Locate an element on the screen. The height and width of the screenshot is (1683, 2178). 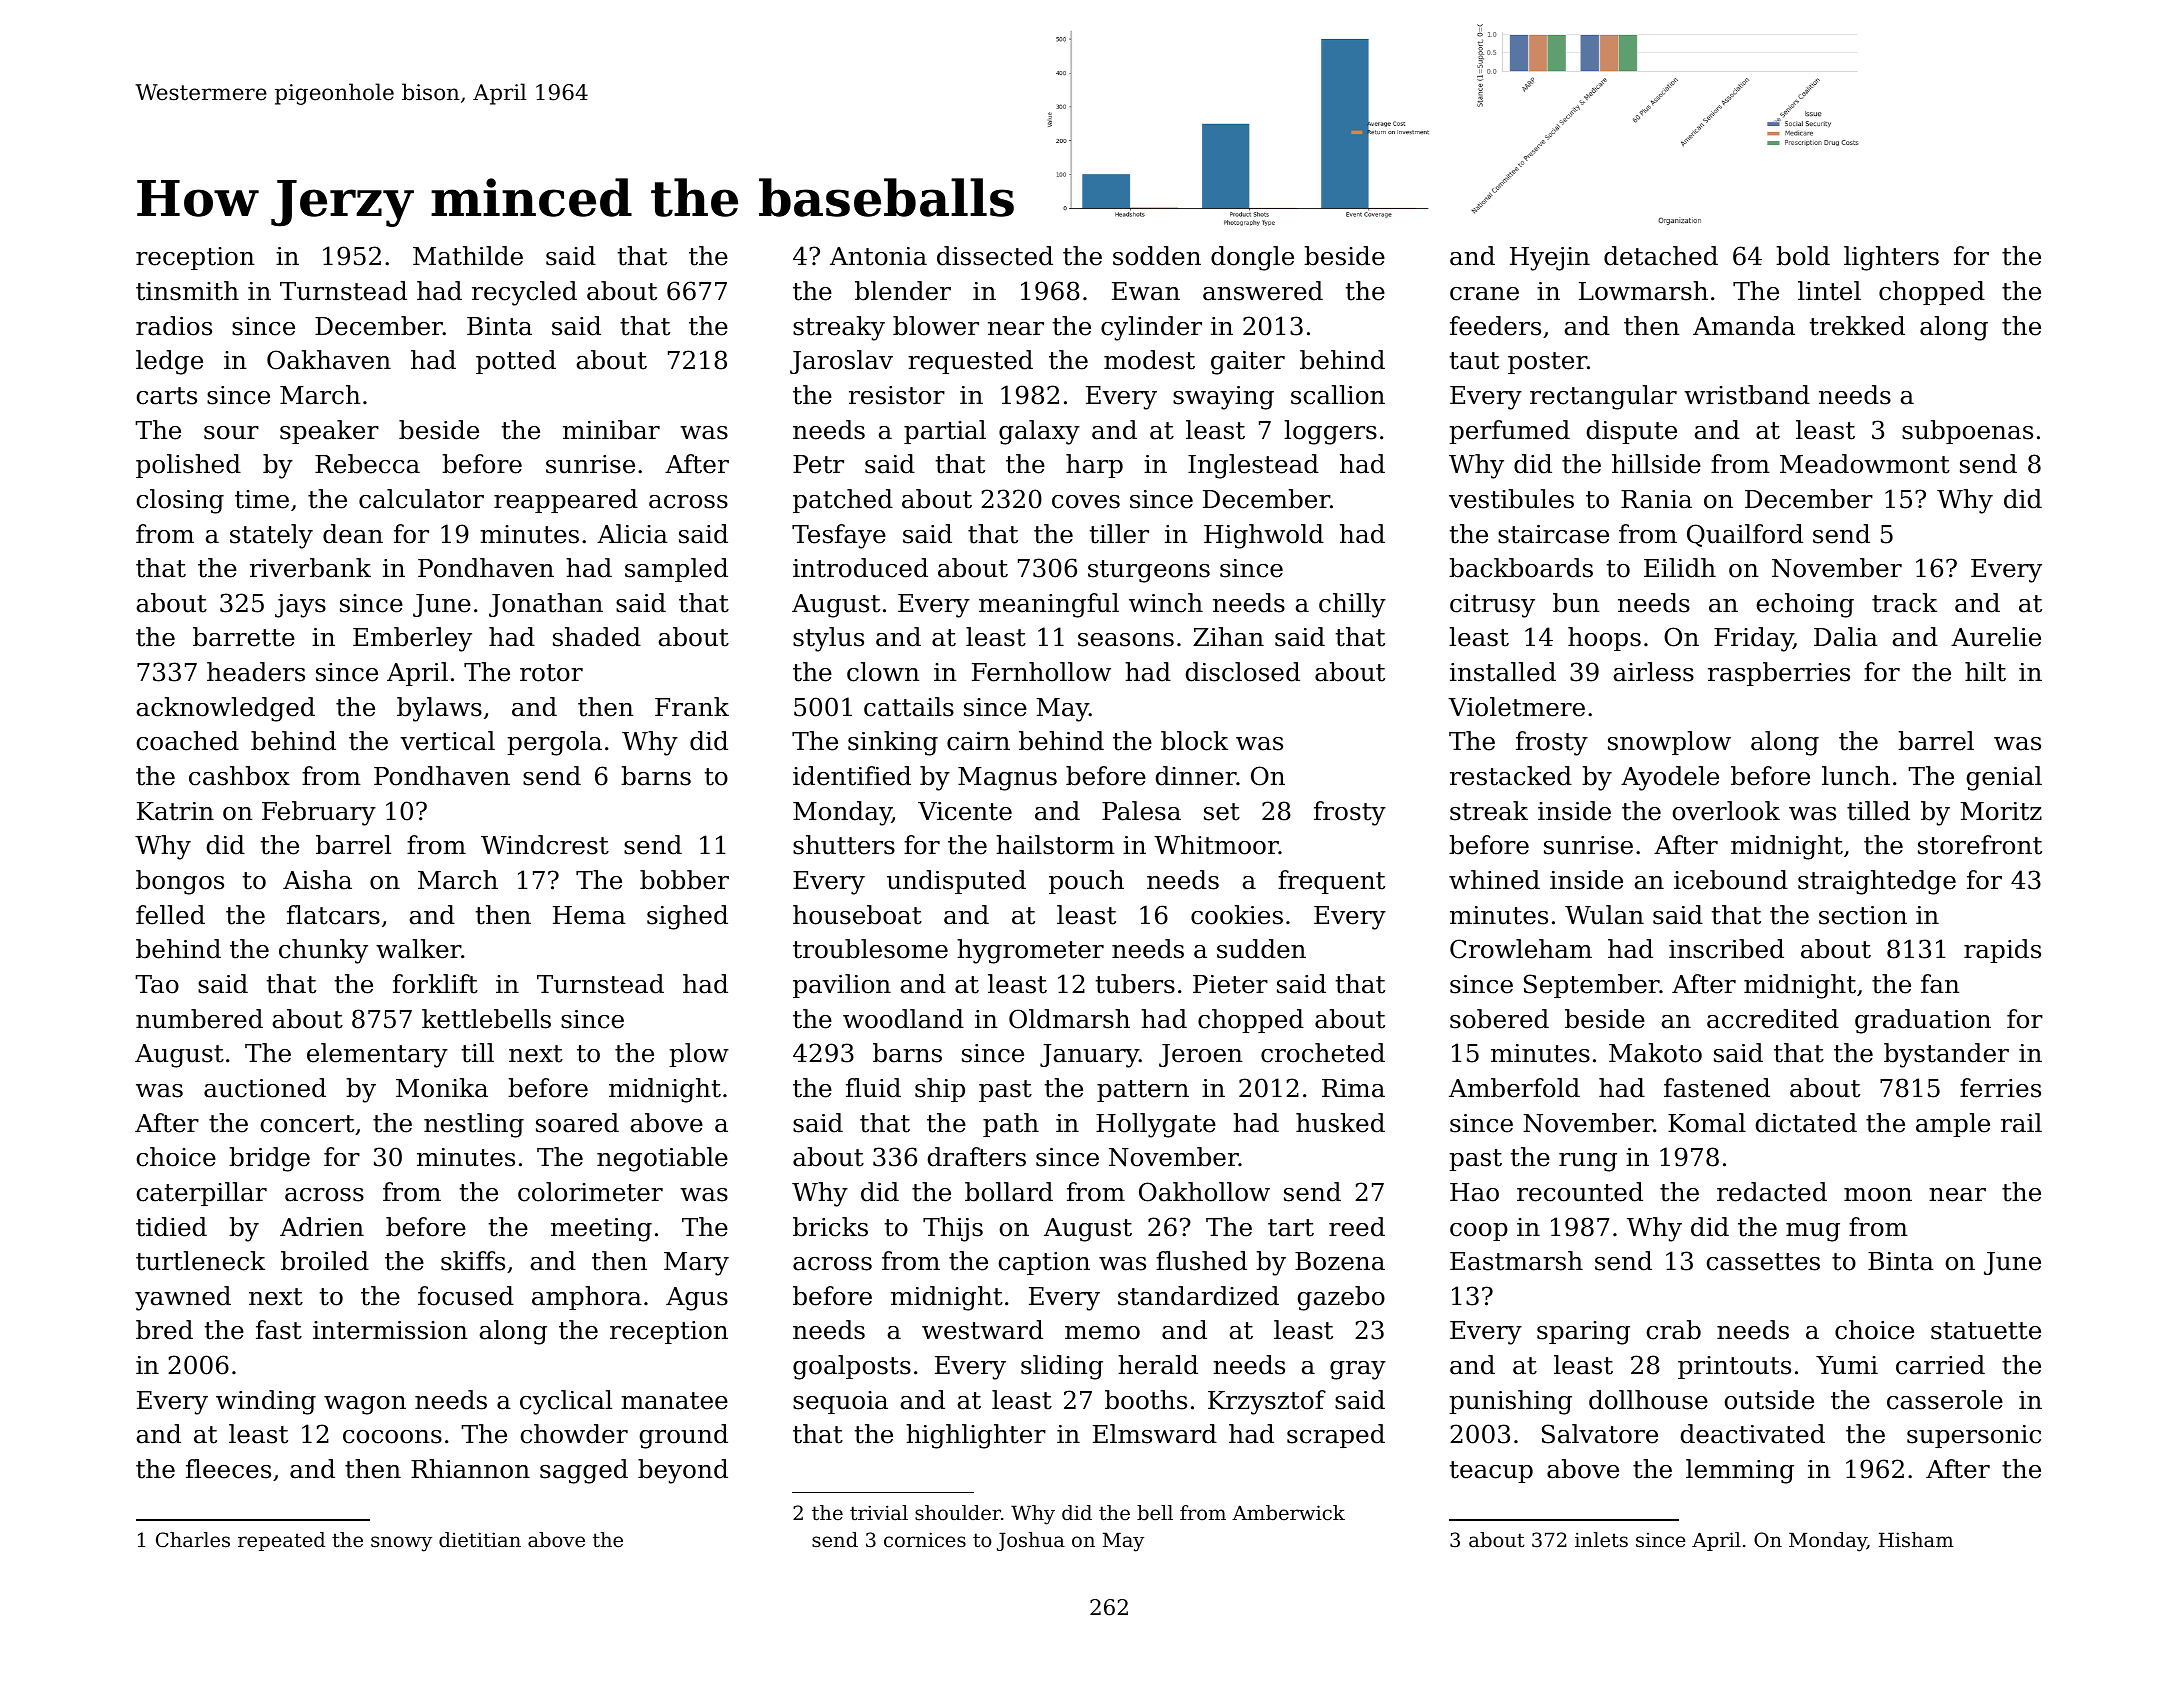
modest is located at coordinates (1149, 360).
